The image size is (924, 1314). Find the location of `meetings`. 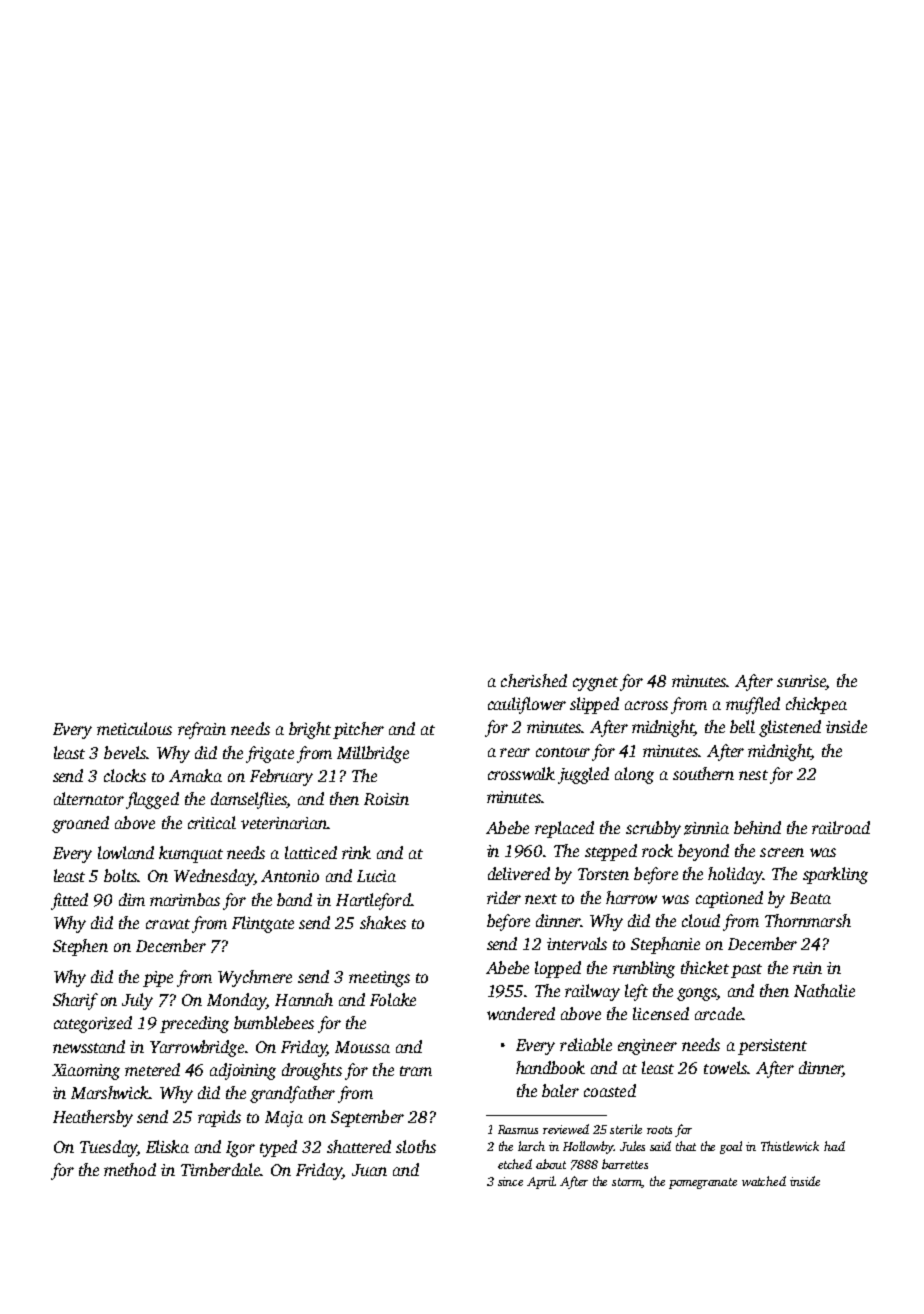

meetings is located at coordinates (379, 979).
